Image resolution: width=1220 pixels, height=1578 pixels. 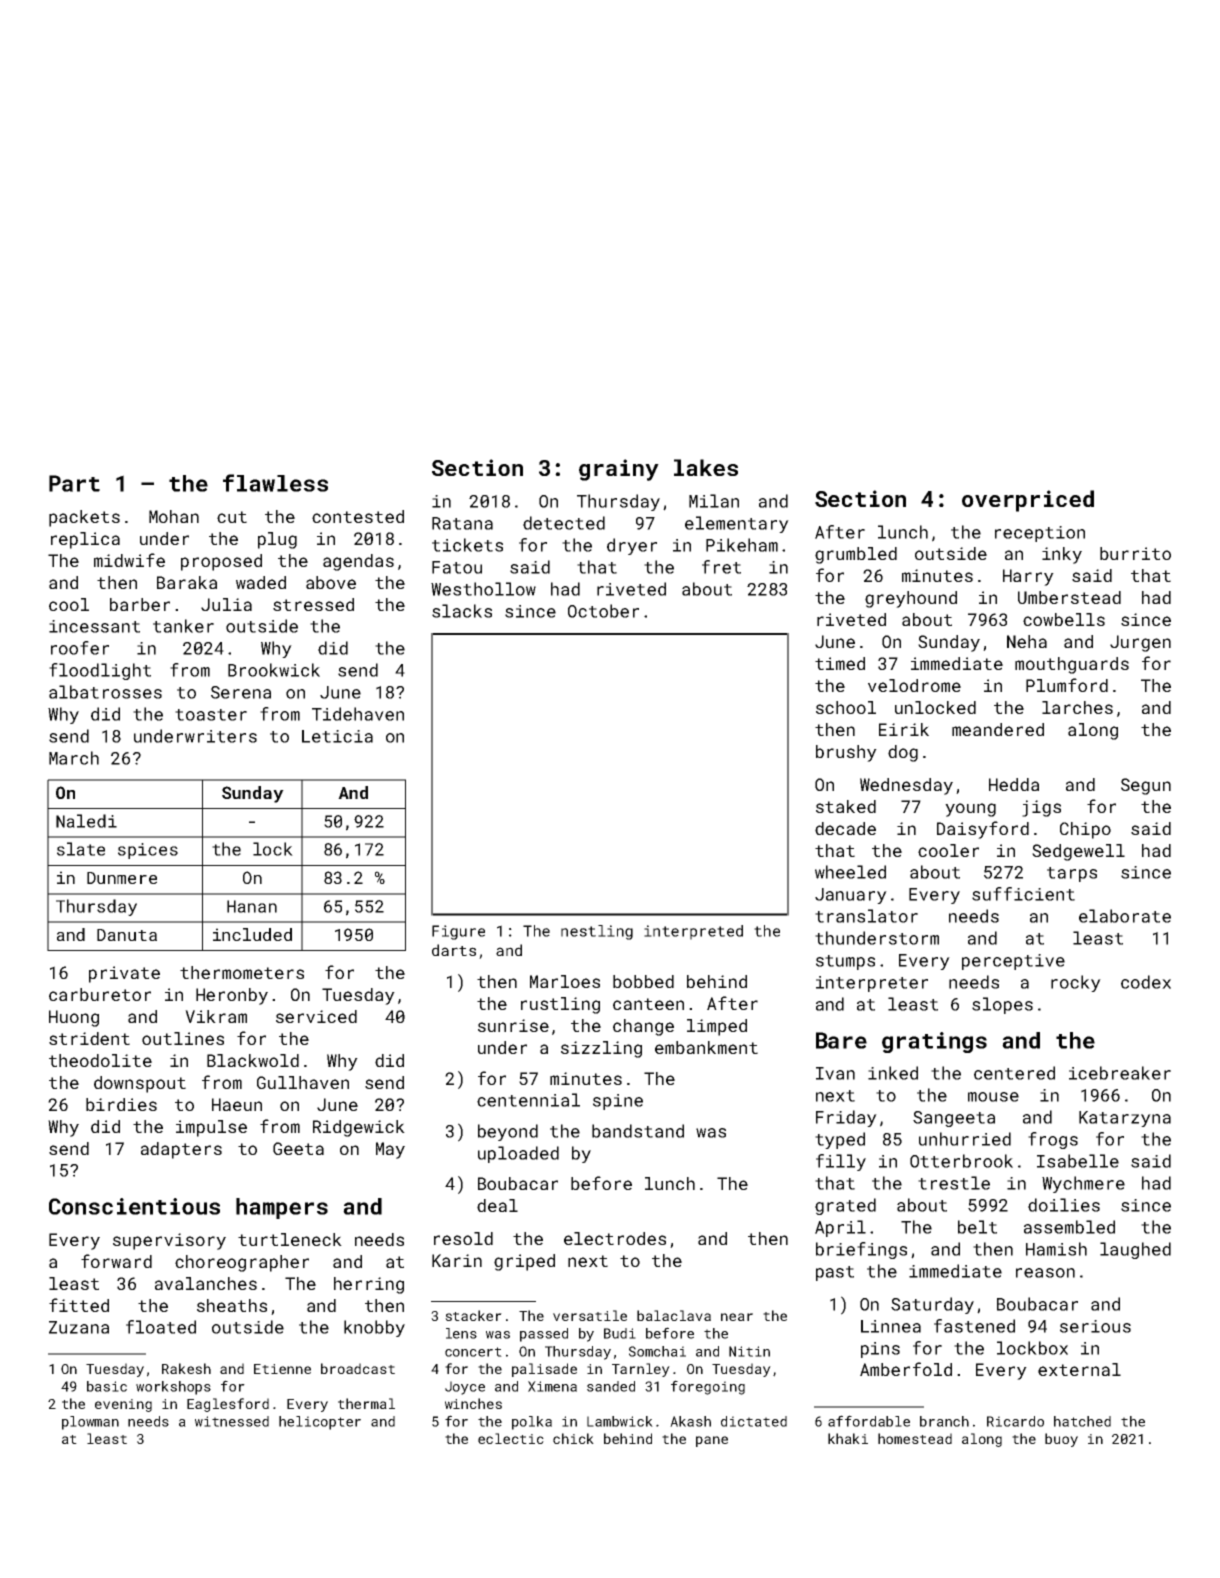 What do you see at coordinates (1076, 983) in the screenshot?
I see `rocky` at bounding box center [1076, 983].
